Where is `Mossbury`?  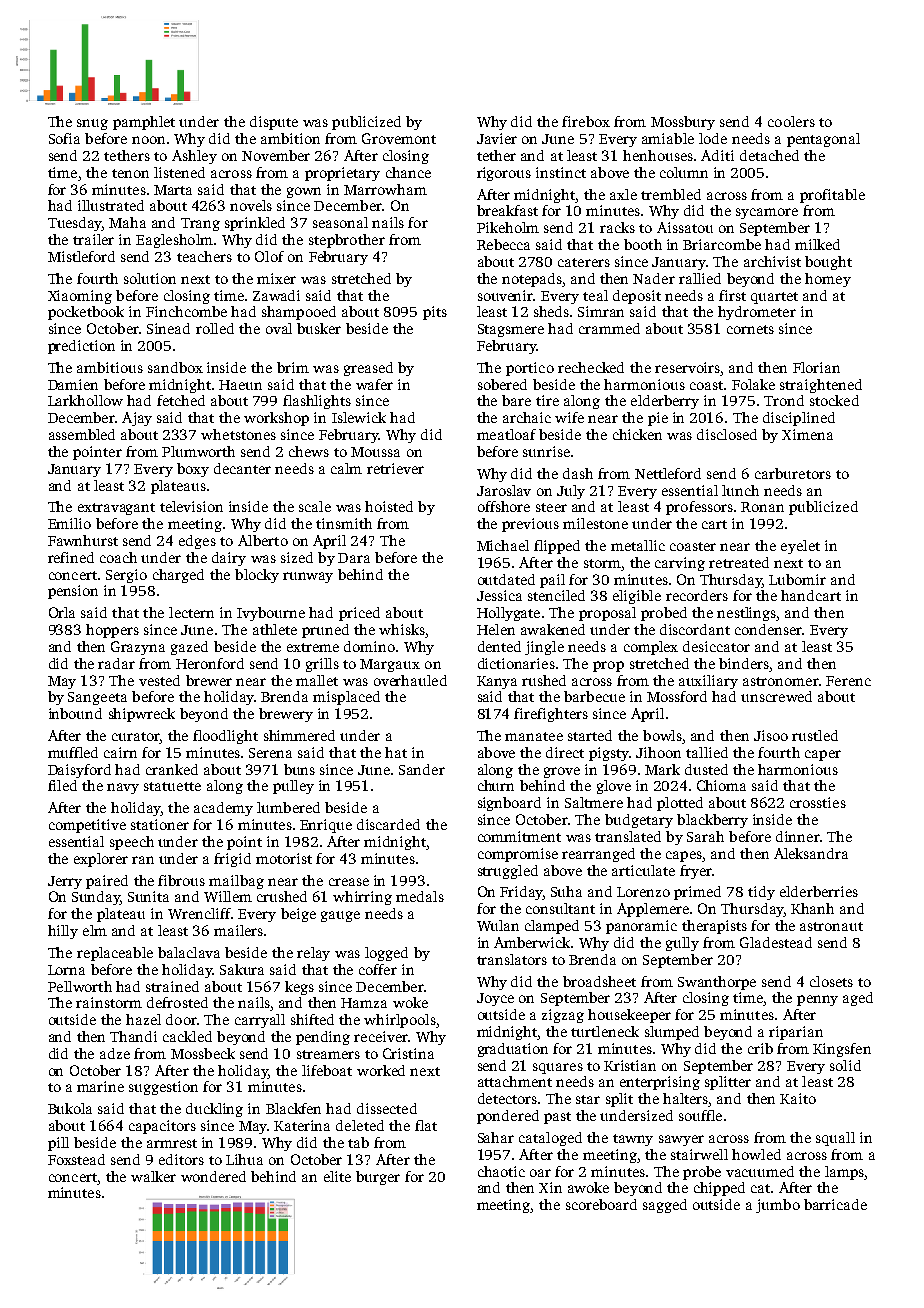
Mossbury is located at coordinates (683, 123).
